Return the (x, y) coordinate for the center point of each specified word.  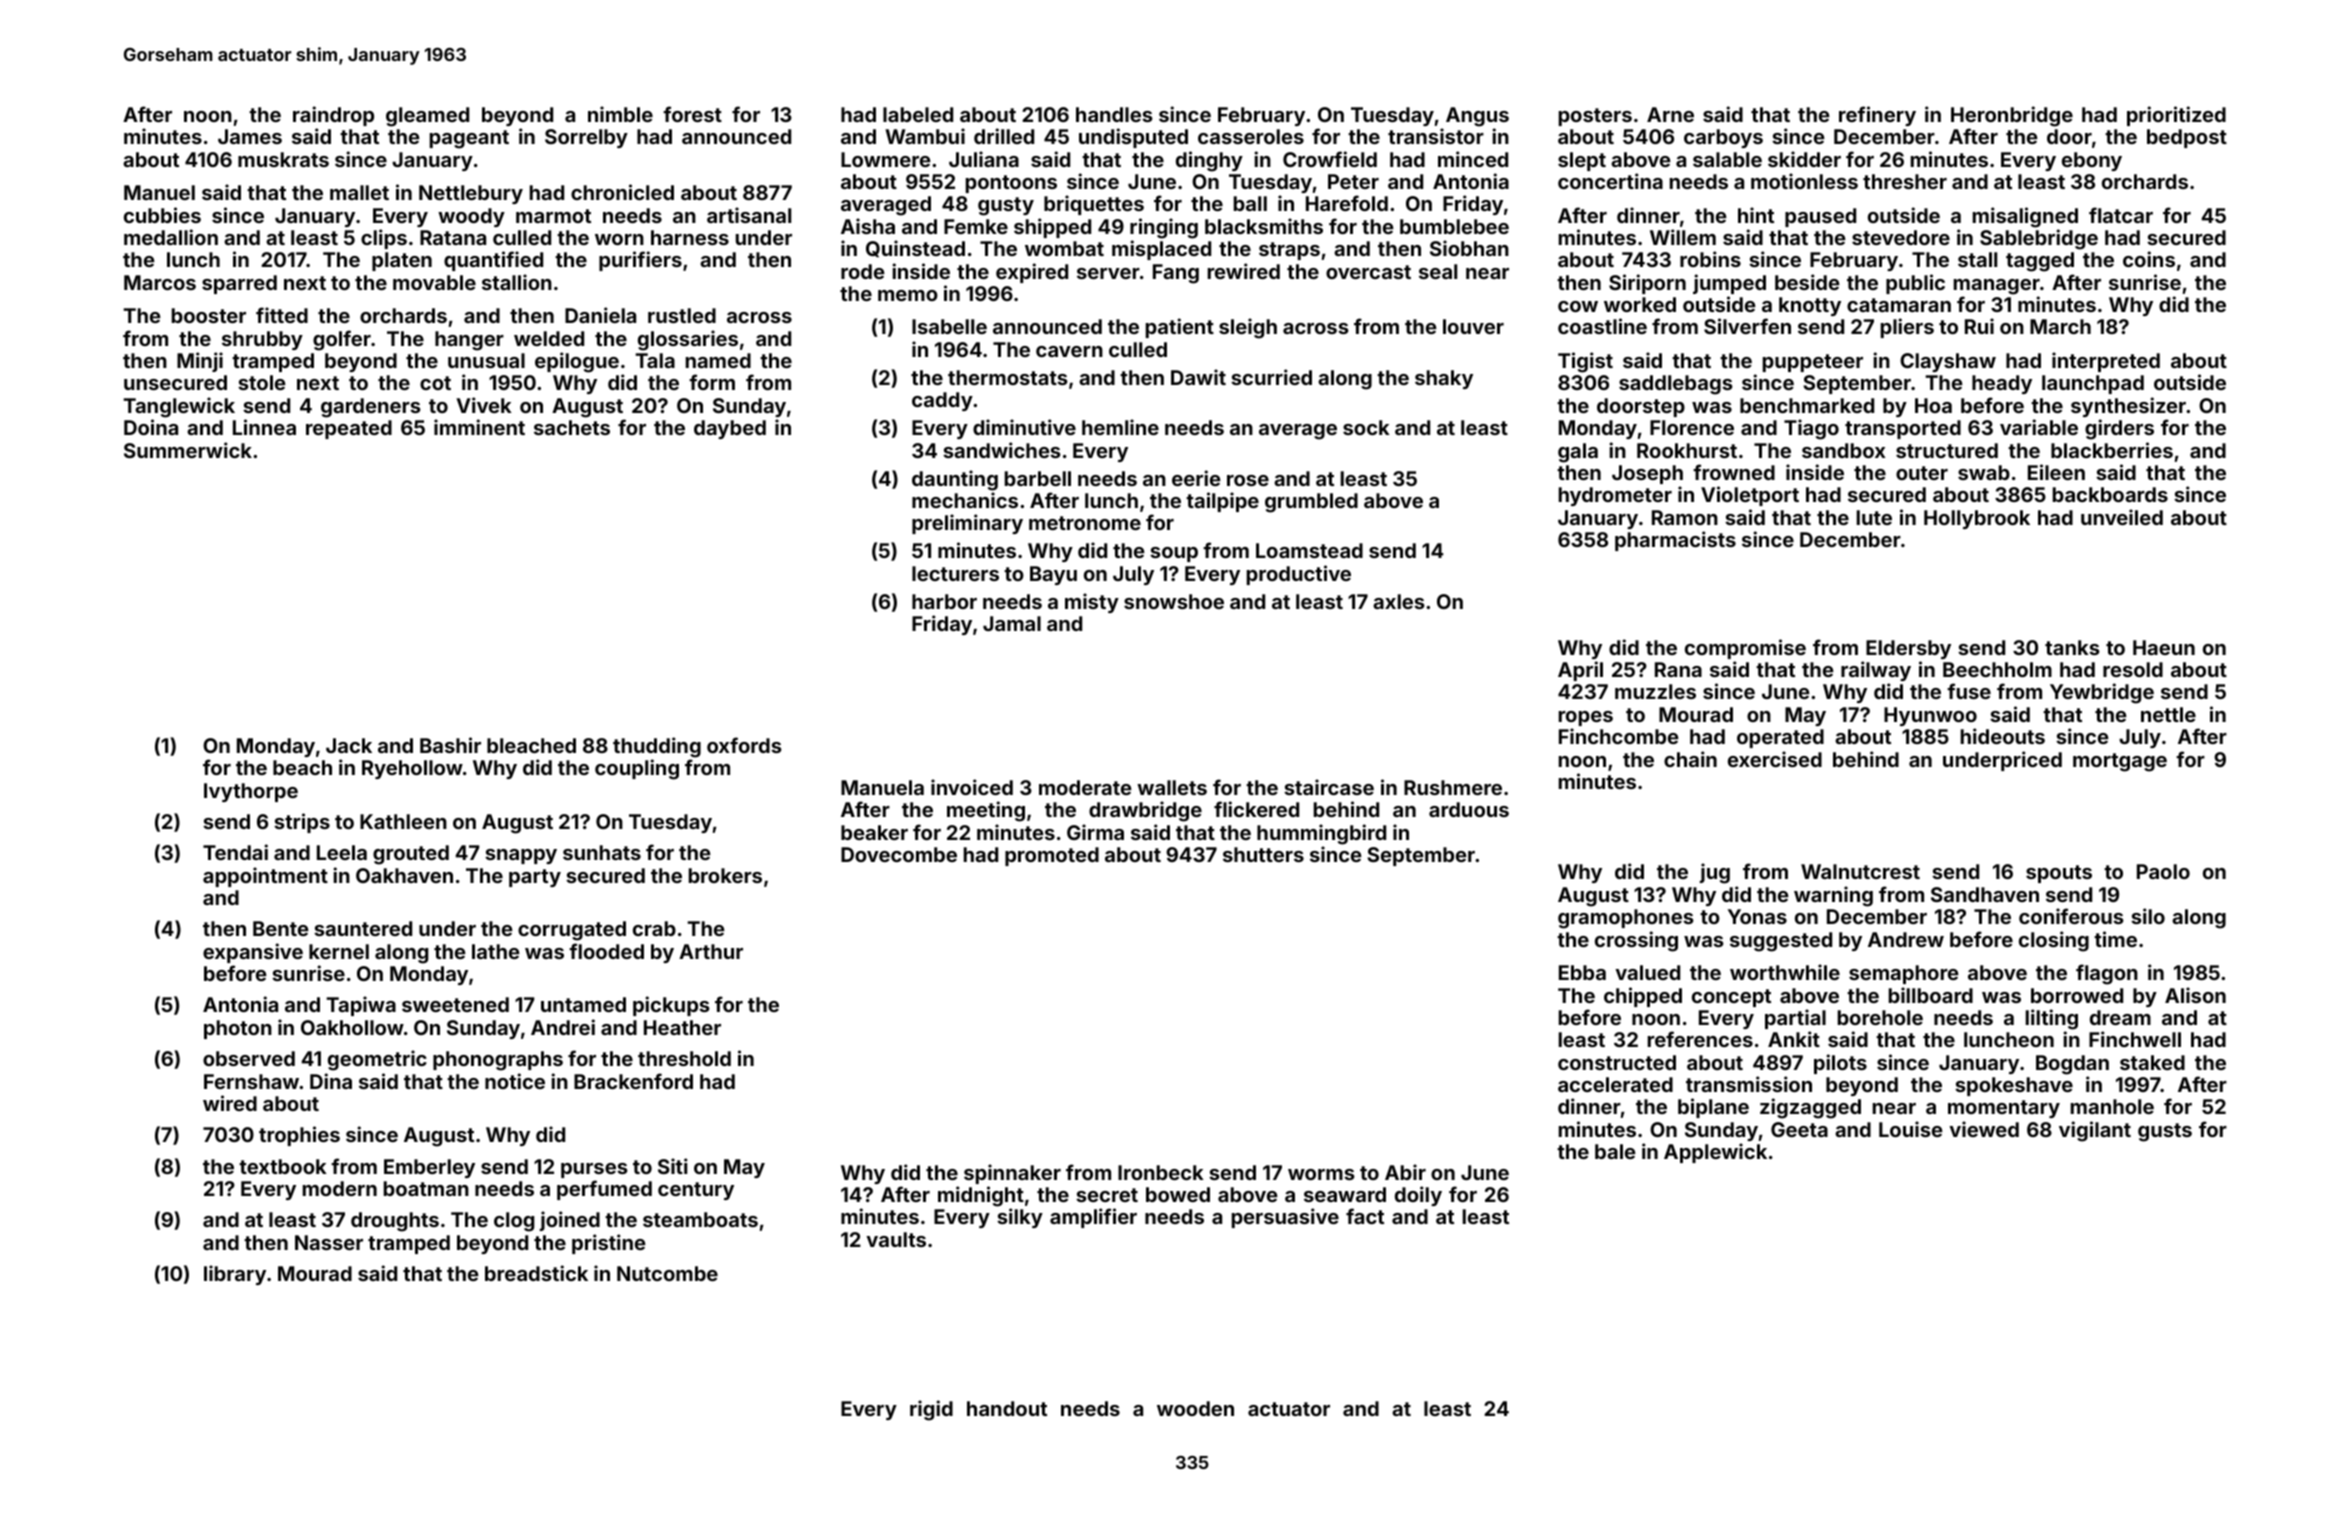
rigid (931, 1410)
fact (1365, 1216)
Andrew (1906, 939)
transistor (1436, 136)
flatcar (2121, 215)
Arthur (711, 951)
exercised (1775, 759)
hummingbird (1321, 834)
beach (302, 767)
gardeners (371, 408)
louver (1473, 326)
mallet (359, 192)
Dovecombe (899, 854)
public (1915, 284)
